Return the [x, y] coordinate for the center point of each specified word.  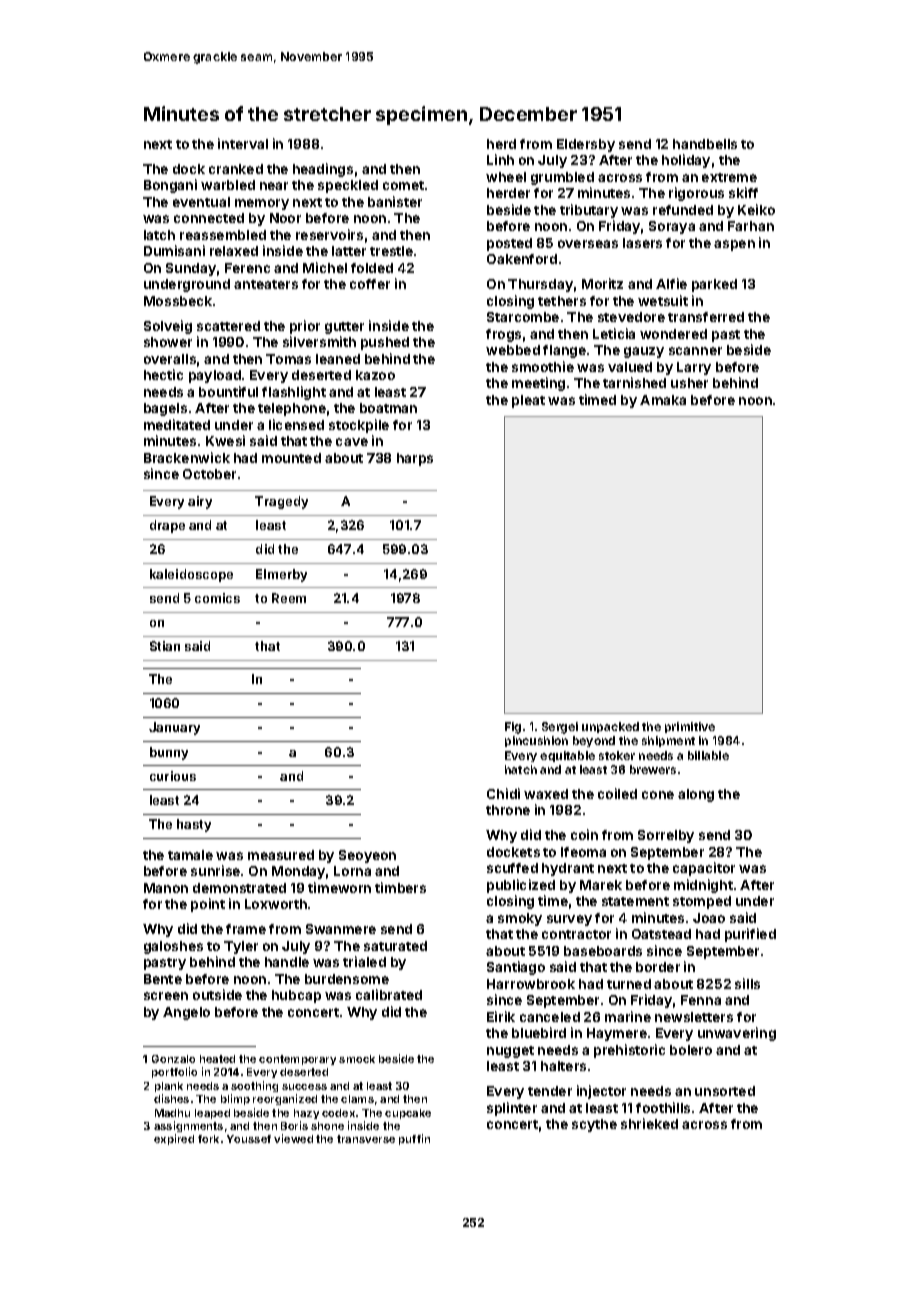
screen [166, 996]
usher [689, 383]
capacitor [704, 869]
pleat [528, 401]
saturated [395, 946]
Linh [500, 159]
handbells [705, 144]
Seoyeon [367, 856]
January [174, 728]
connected [209, 218]
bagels [165, 409]
